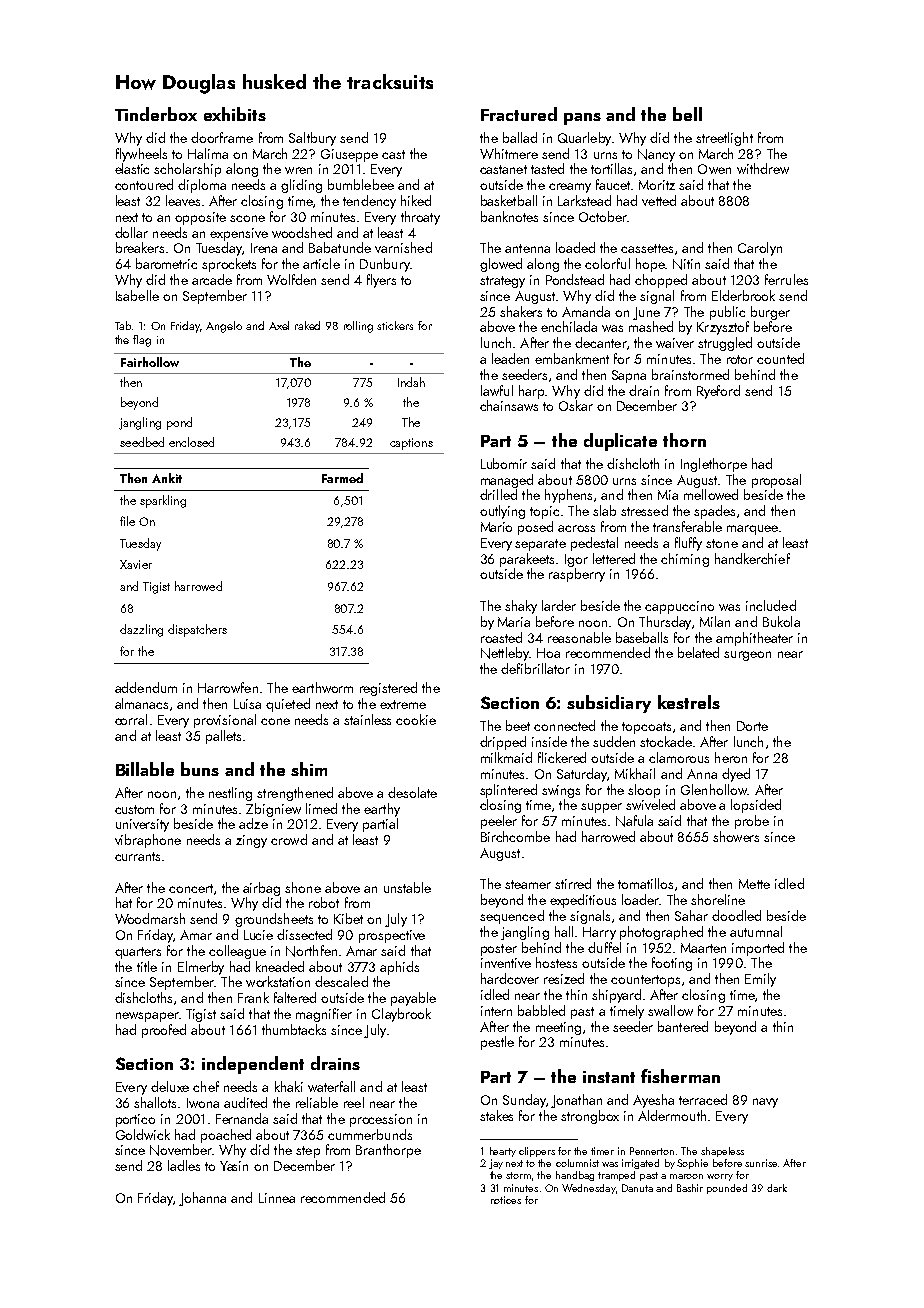 Image resolution: width=924 pixels, height=1308 pixels. Describe the element at coordinates (724, 139) in the screenshot. I see `streetlight` at that location.
